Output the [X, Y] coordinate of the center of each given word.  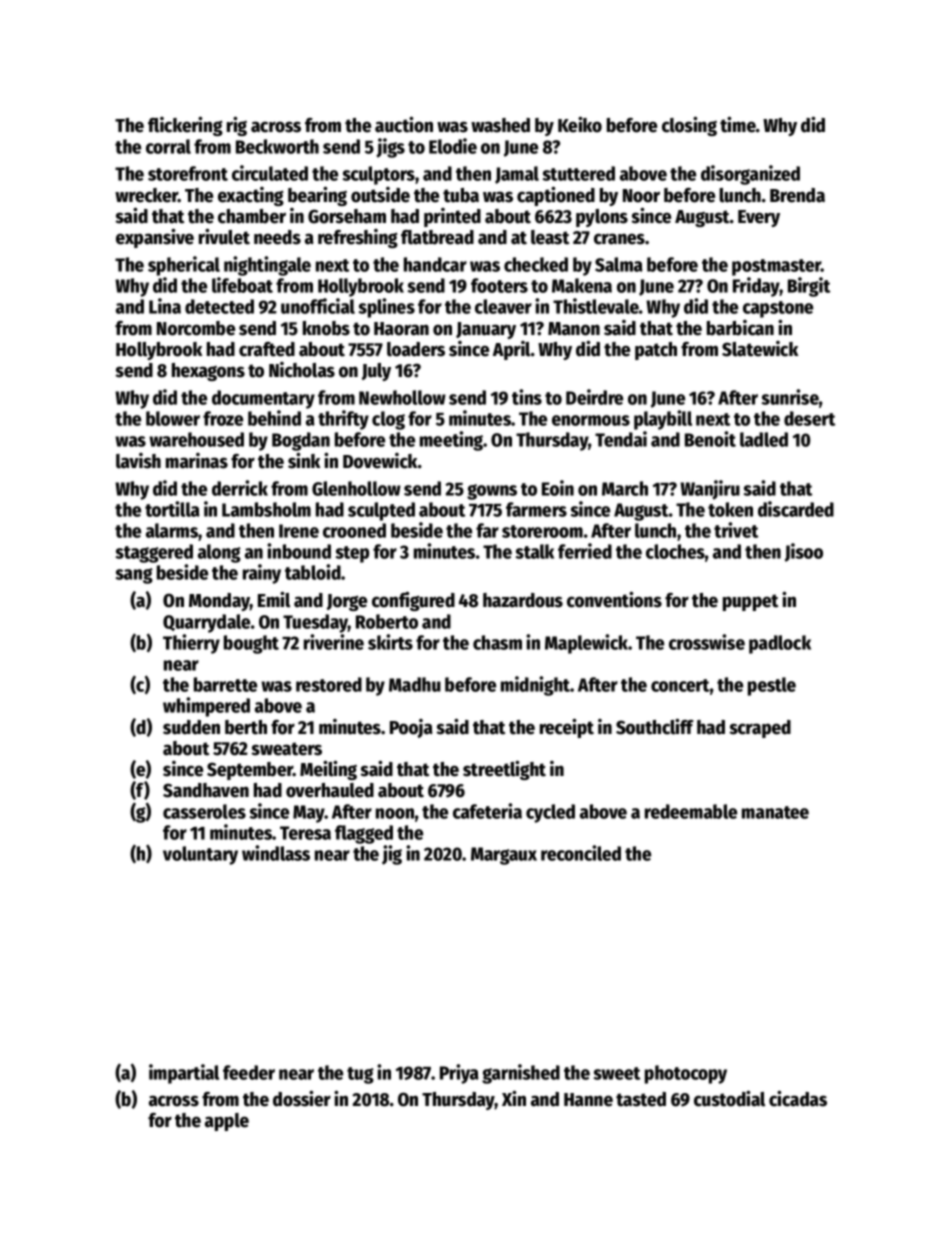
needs [277, 237]
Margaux [504, 856]
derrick [240, 488]
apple [227, 1122]
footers [499, 285]
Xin [514, 1098]
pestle [772, 686]
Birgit [809, 287]
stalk [534, 551]
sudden [191, 727]
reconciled [581, 853]
